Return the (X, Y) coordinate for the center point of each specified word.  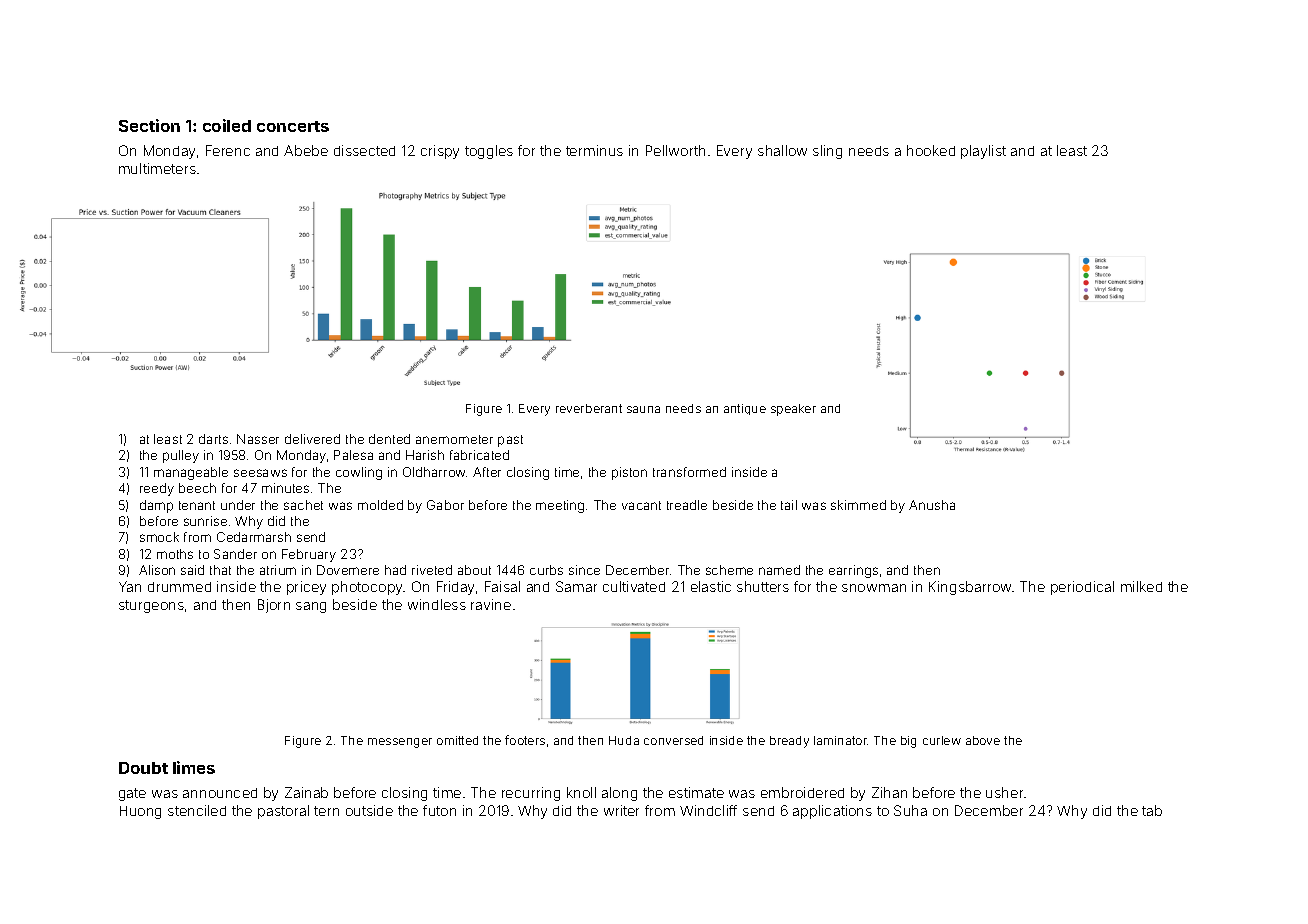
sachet (303, 505)
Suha (910, 810)
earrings (853, 571)
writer (621, 810)
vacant (641, 505)
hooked (931, 150)
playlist (983, 152)
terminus (594, 150)
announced (220, 793)
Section (149, 125)
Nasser (258, 439)
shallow (782, 150)
